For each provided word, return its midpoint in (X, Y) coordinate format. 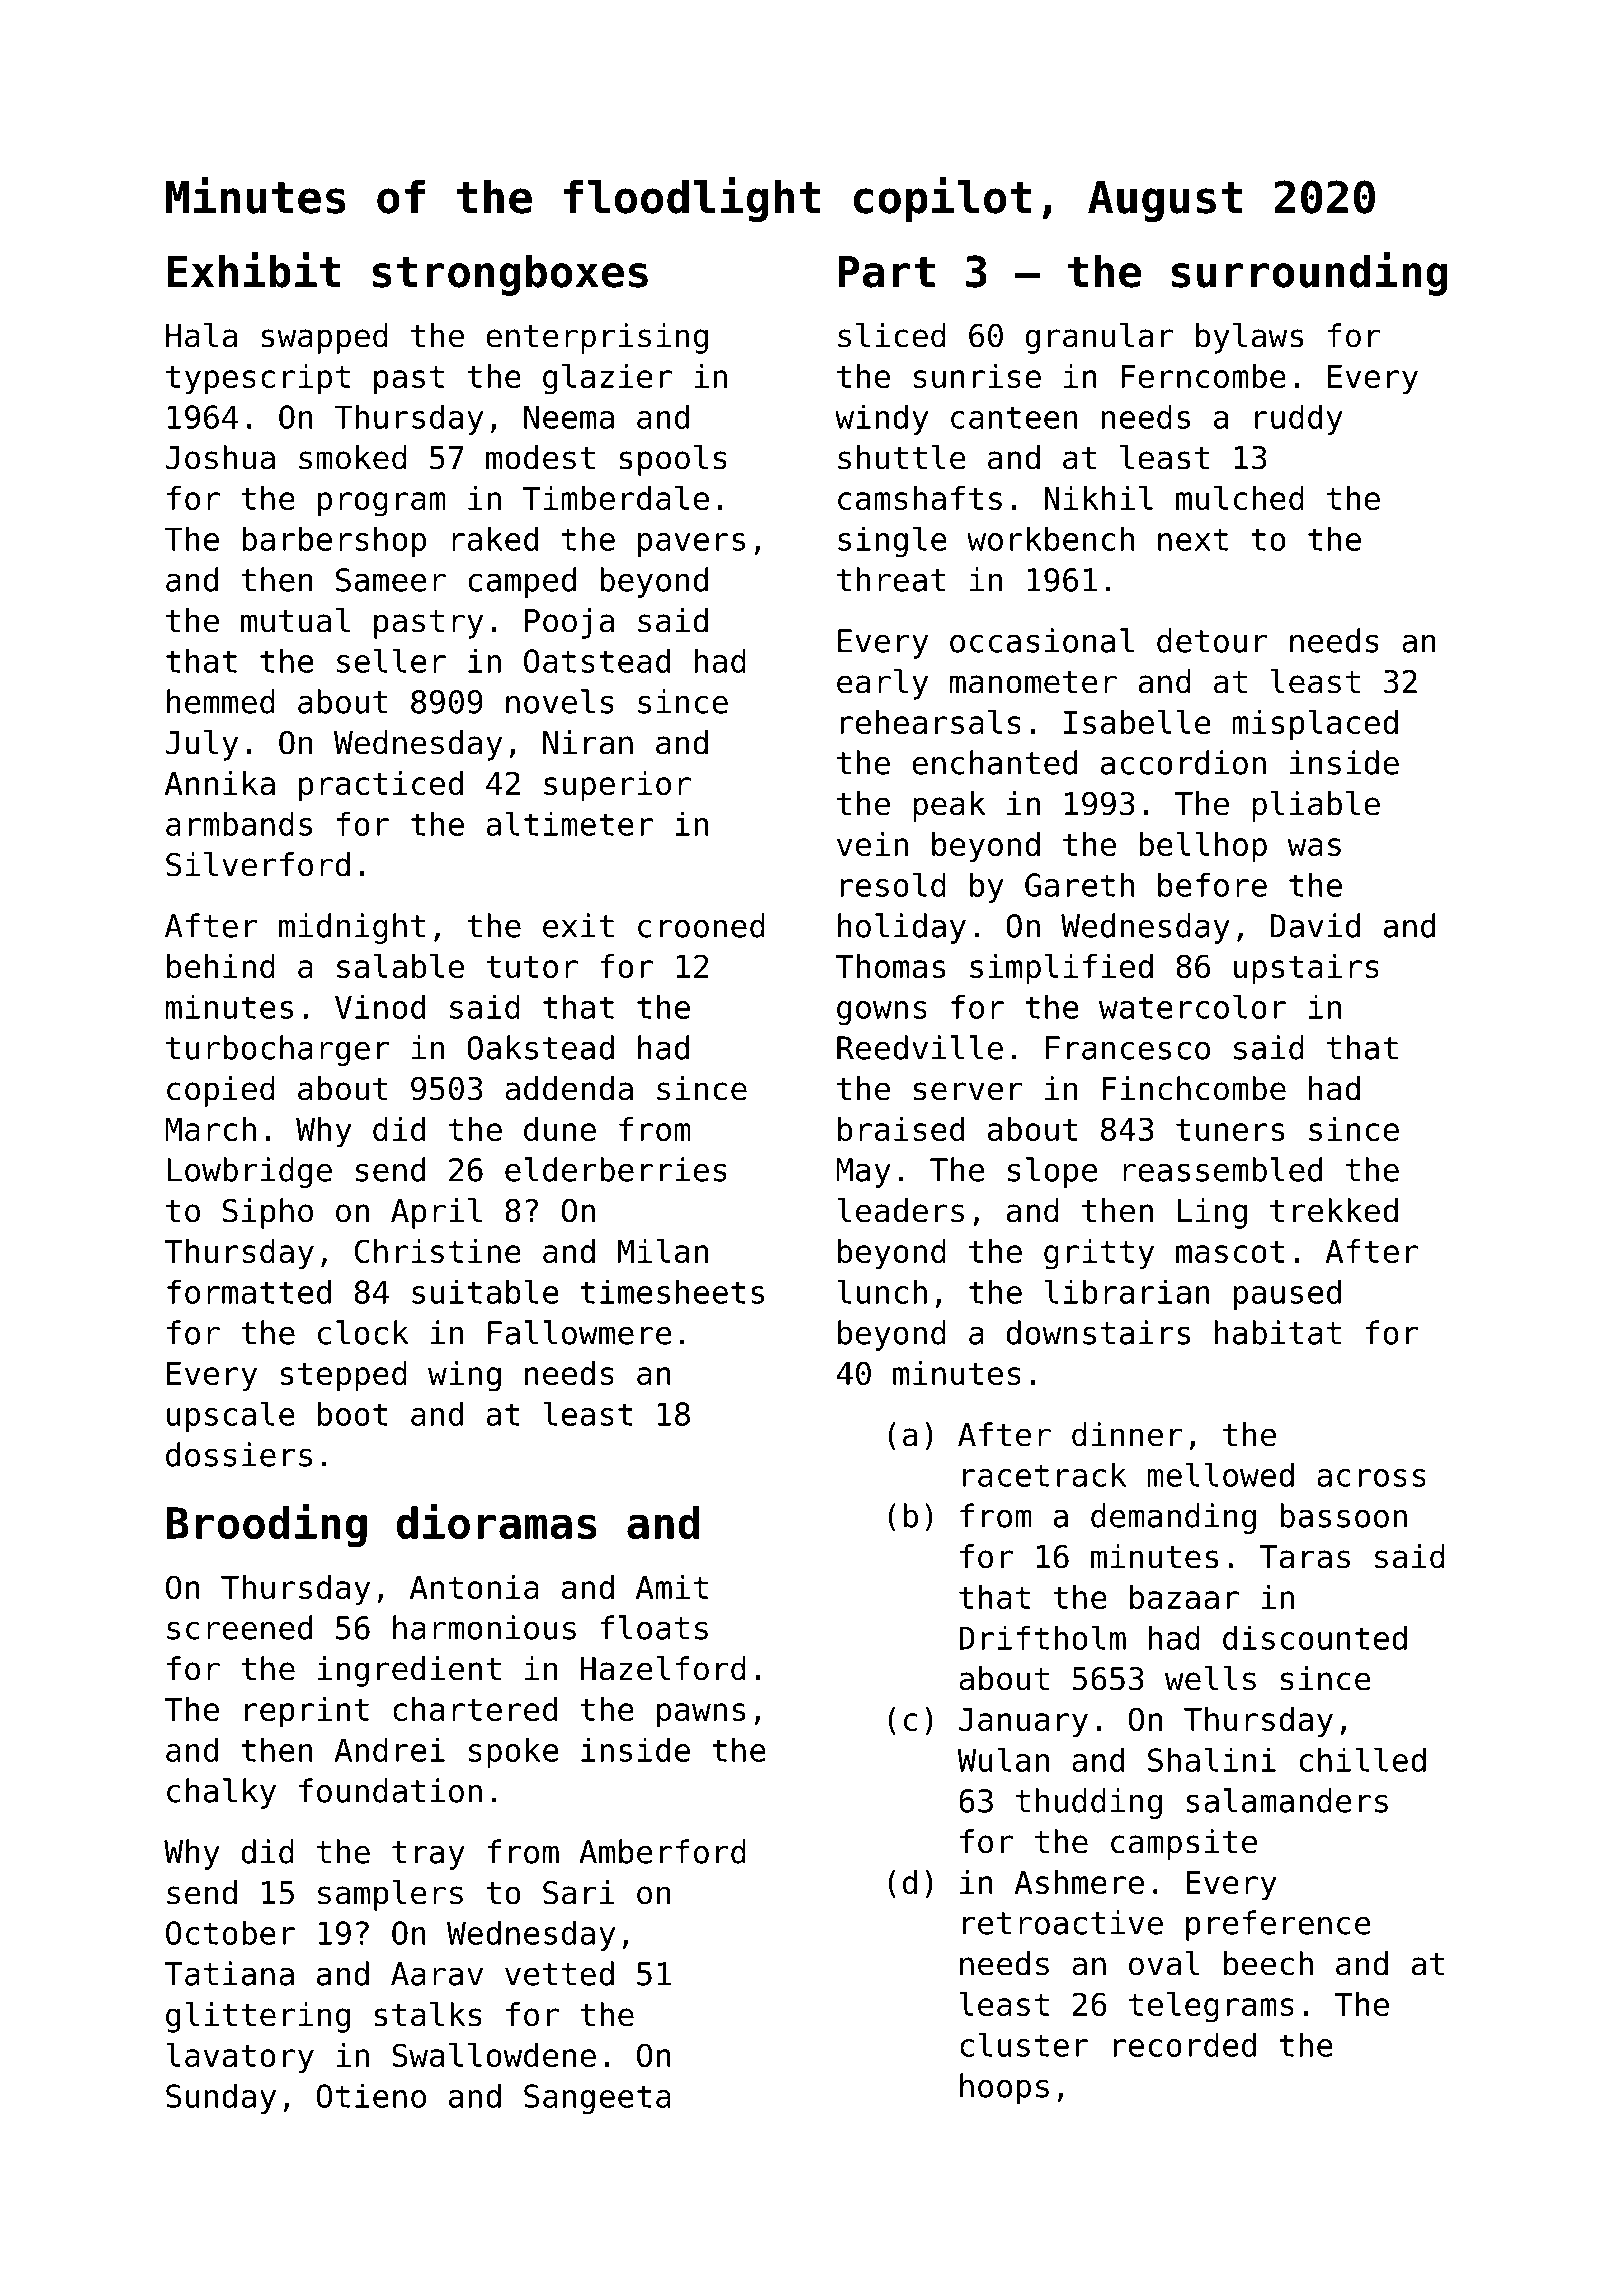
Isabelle (1137, 722)
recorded (1185, 2044)
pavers (691, 545)
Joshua (220, 457)
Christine (438, 1251)
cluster (1024, 2044)
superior (617, 786)
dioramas (497, 1521)
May (863, 1173)
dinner (1127, 1434)
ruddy (1299, 419)
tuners (1230, 1130)
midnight (352, 928)
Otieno (371, 2095)
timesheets (672, 1291)
